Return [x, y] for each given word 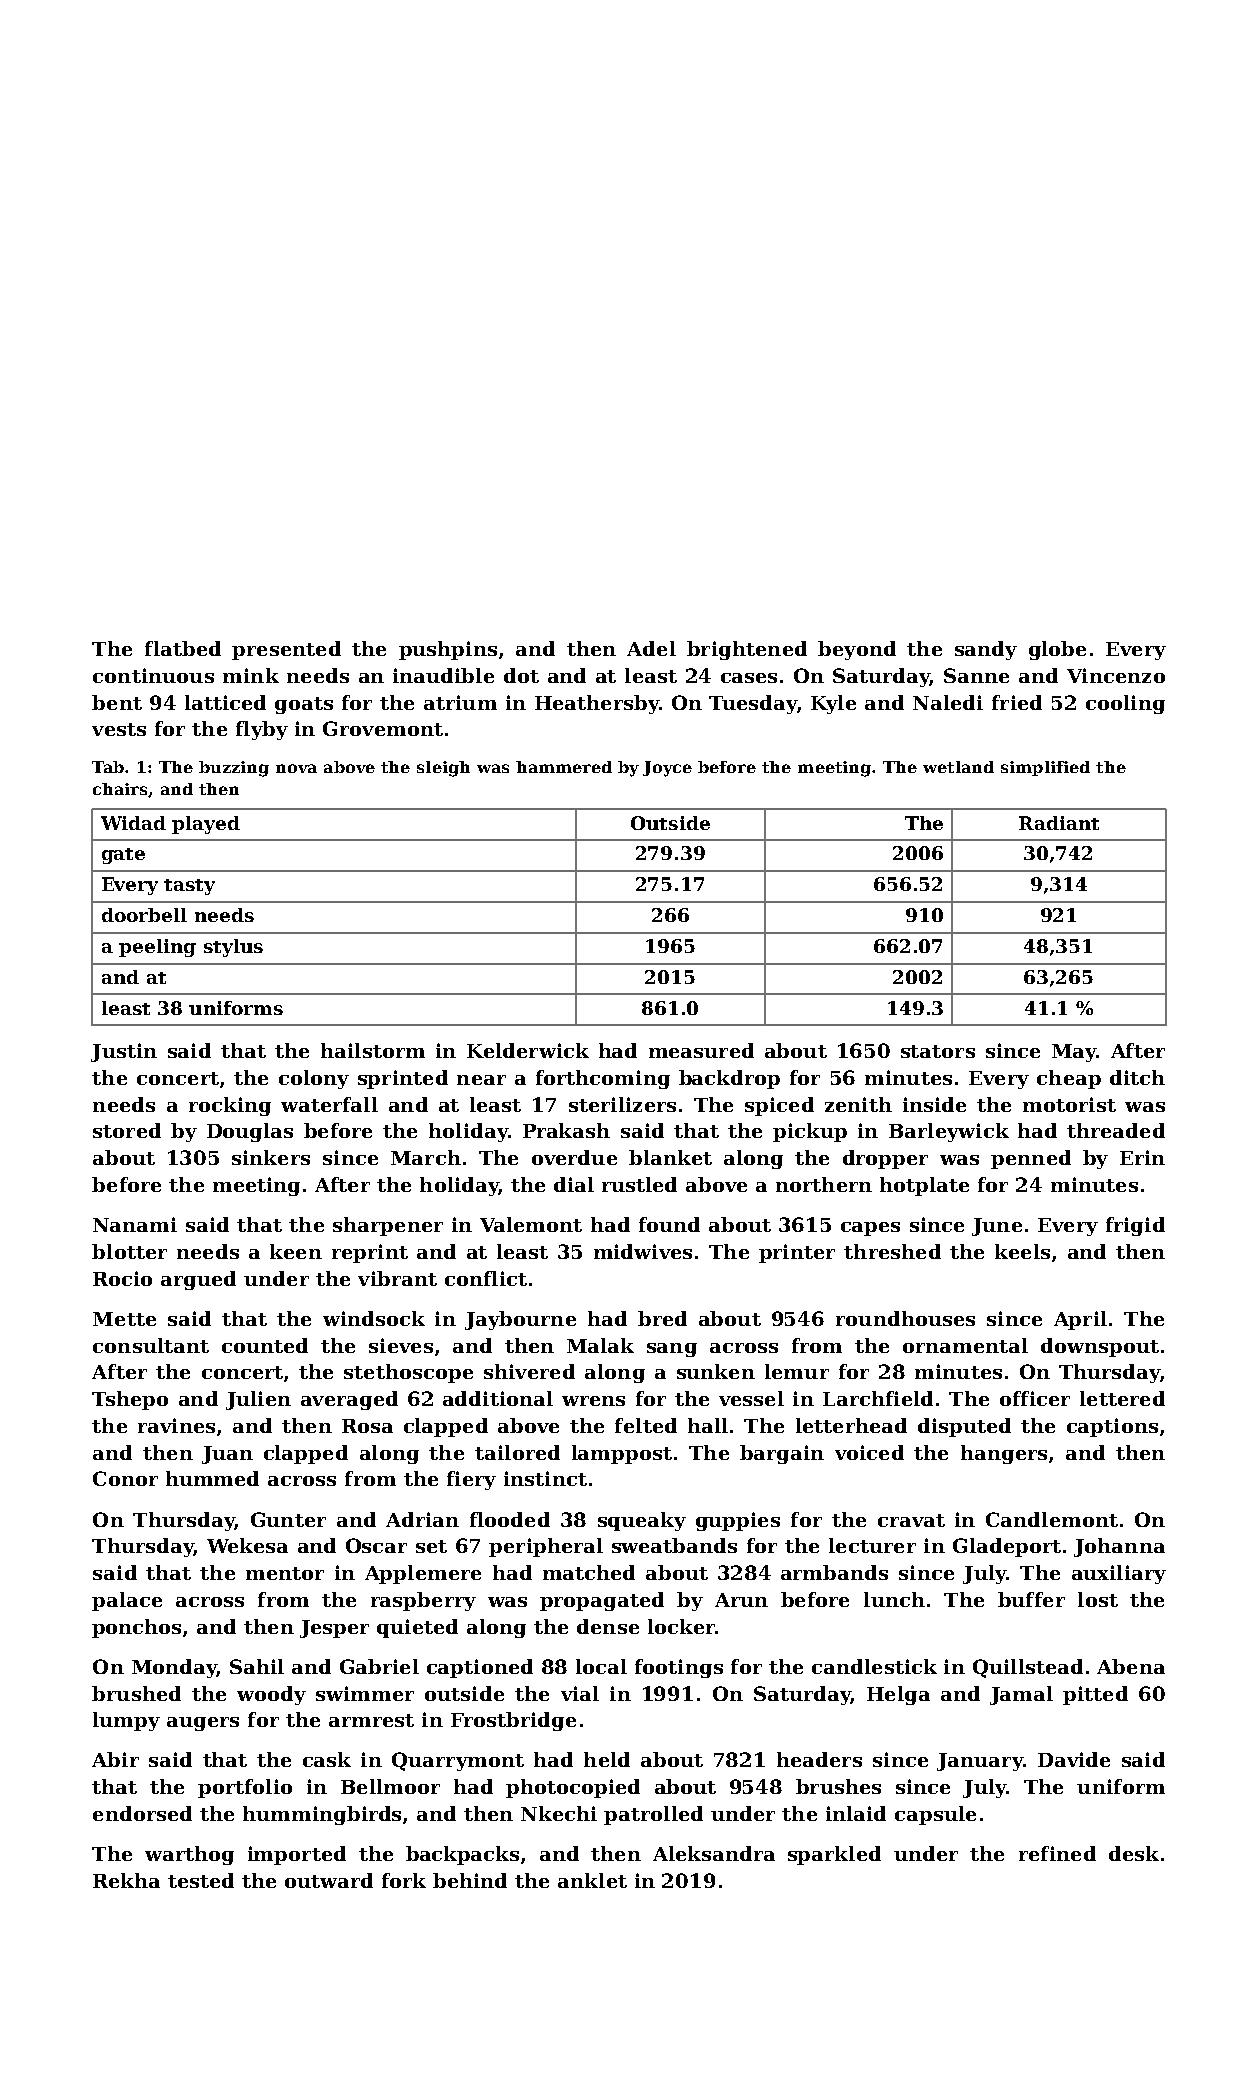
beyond [857, 650]
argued [198, 1280]
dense [608, 1626]
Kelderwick [528, 1050]
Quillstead [1028, 1668]
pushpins [448, 650]
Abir [115, 1759]
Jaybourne [520, 1320]
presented [286, 650]
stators [938, 1051]
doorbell [144, 915]
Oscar [376, 1545]
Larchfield [878, 1398]
